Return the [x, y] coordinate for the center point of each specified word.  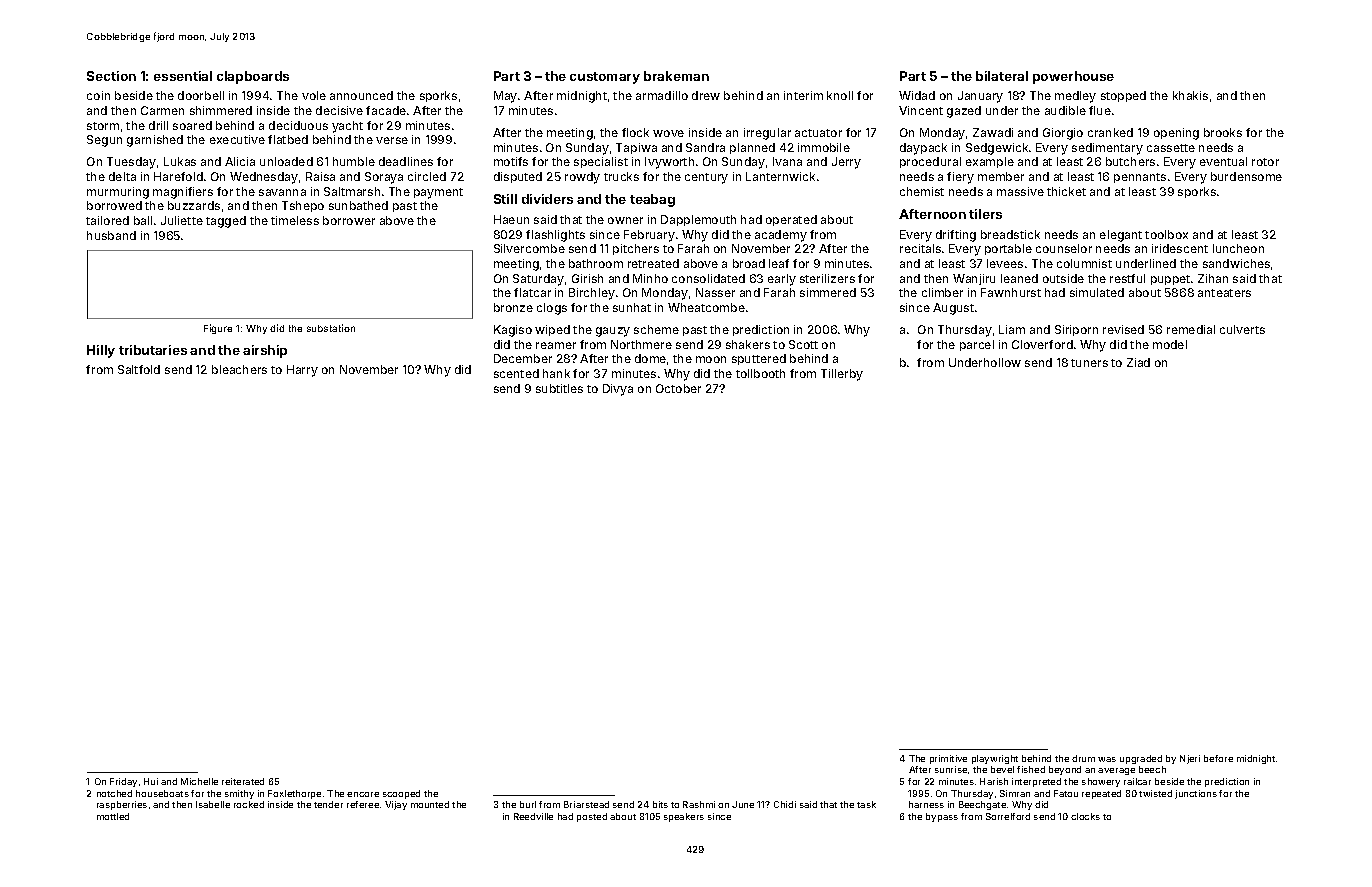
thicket [1066, 191]
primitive [948, 759]
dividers [547, 199]
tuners [1089, 363]
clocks [1085, 816]
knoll [840, 95]
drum [1083, 758]
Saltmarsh [352, 191]
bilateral [1002, 76]
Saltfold [139, 369]
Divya [618, 390]
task [866, 804]
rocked [249, 804]
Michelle [199, 781]
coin [98, 95]
